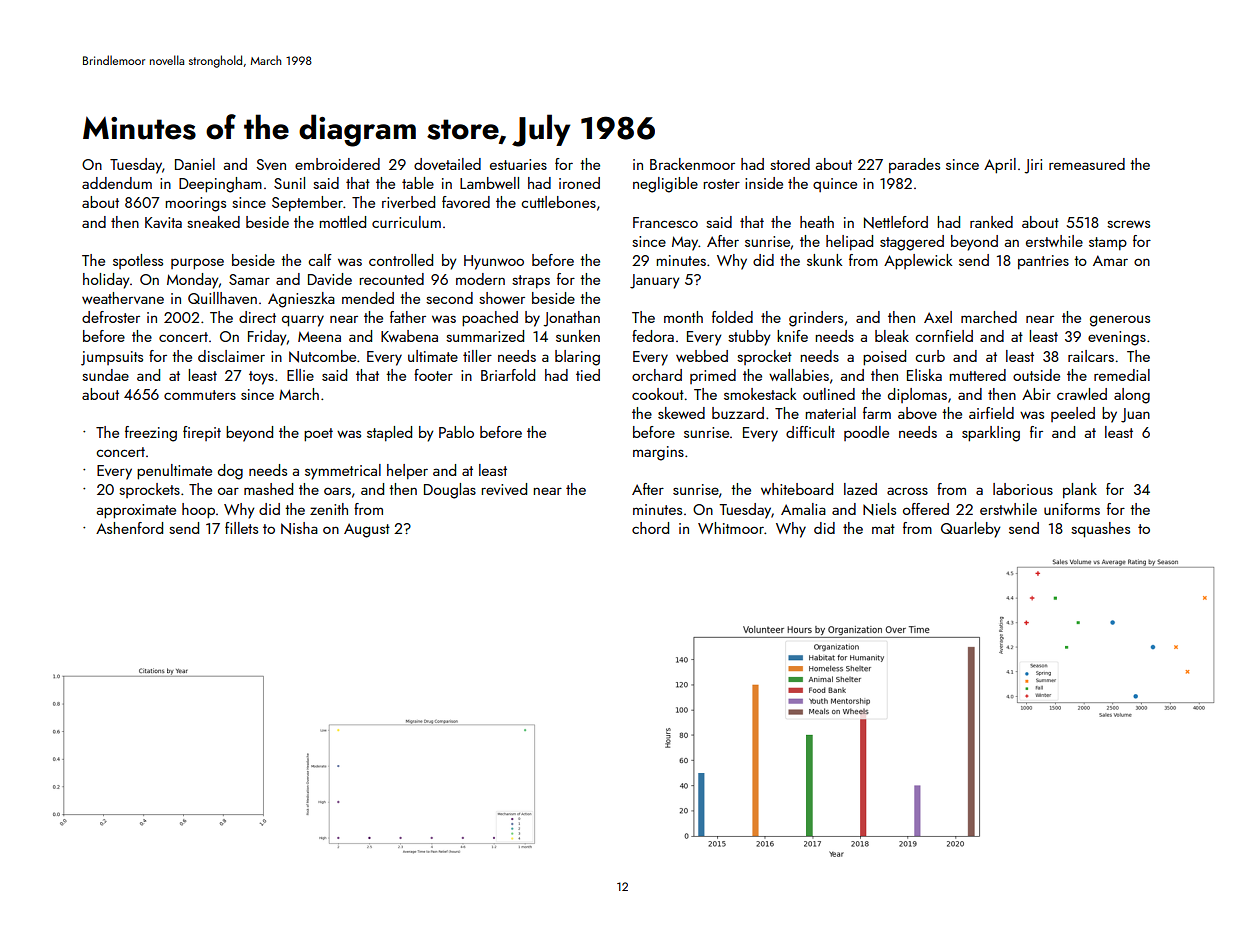 This document has width=1233, height=952. Describe the element at coordinates (151, 434) in the document. I see `freezing` at that location.
